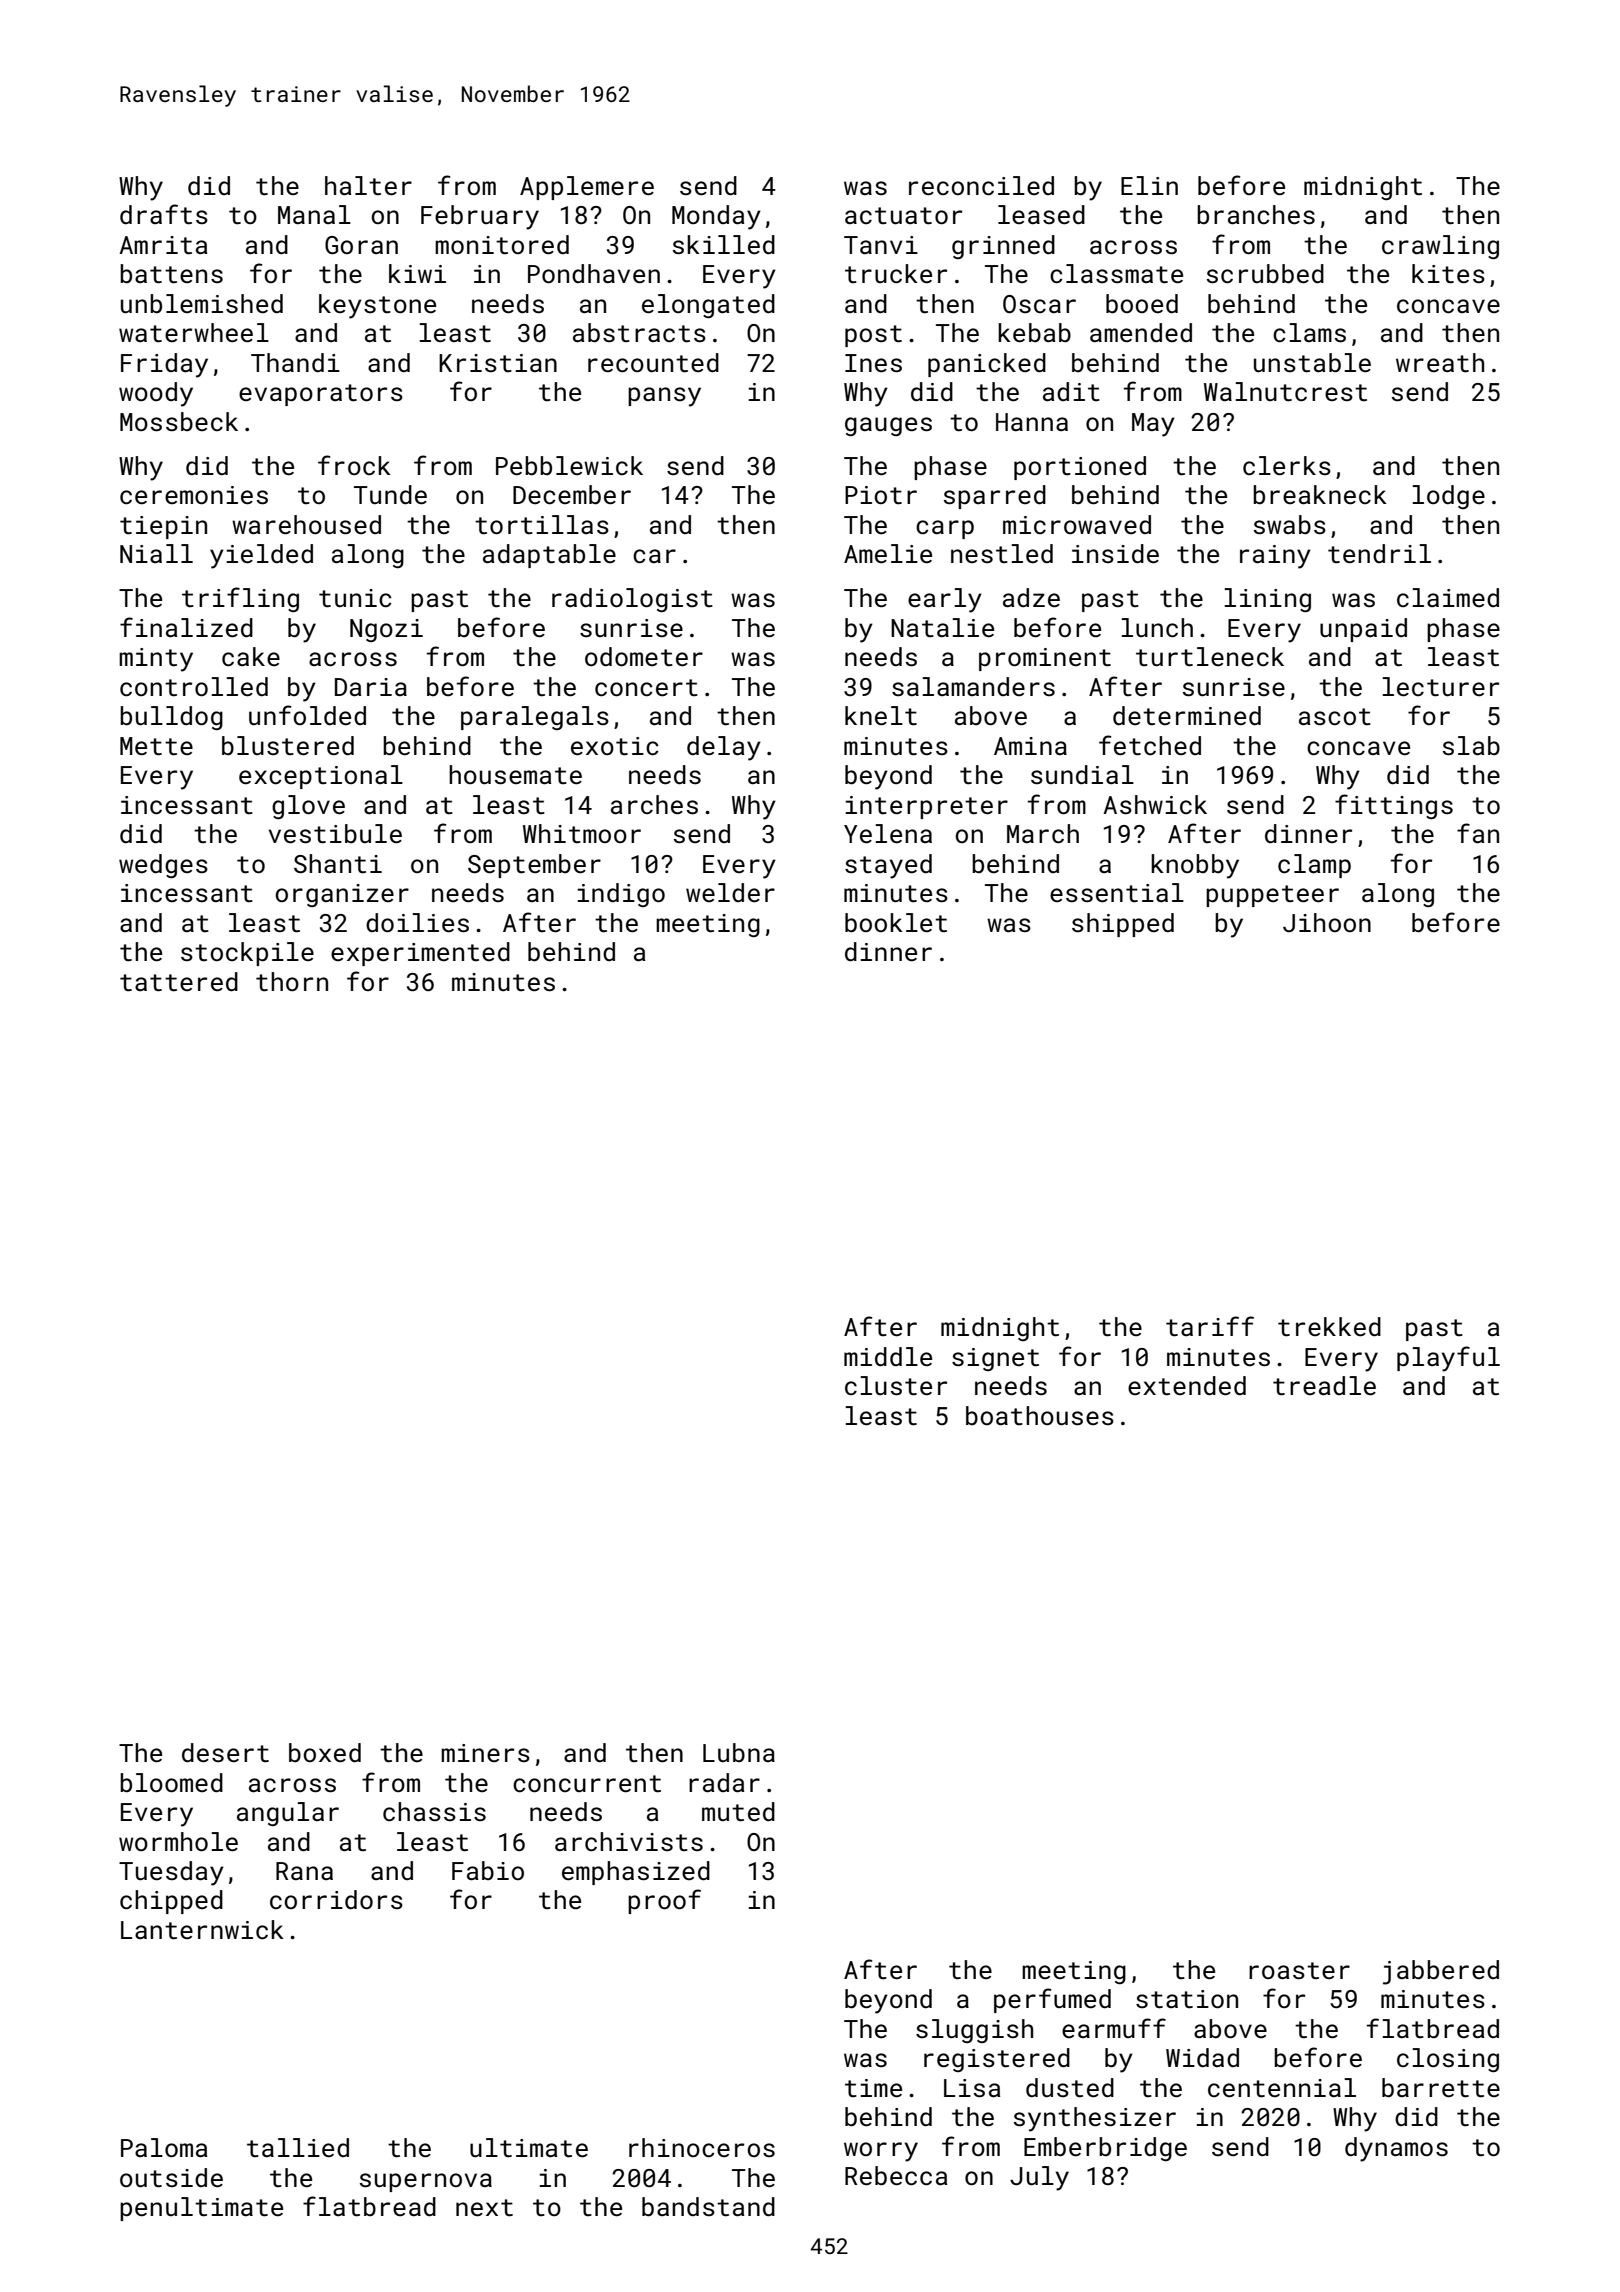 Image resolution: width=1620 pixels, height=2292 pixels. I want to click on bandstand, so click(708, 2207).
